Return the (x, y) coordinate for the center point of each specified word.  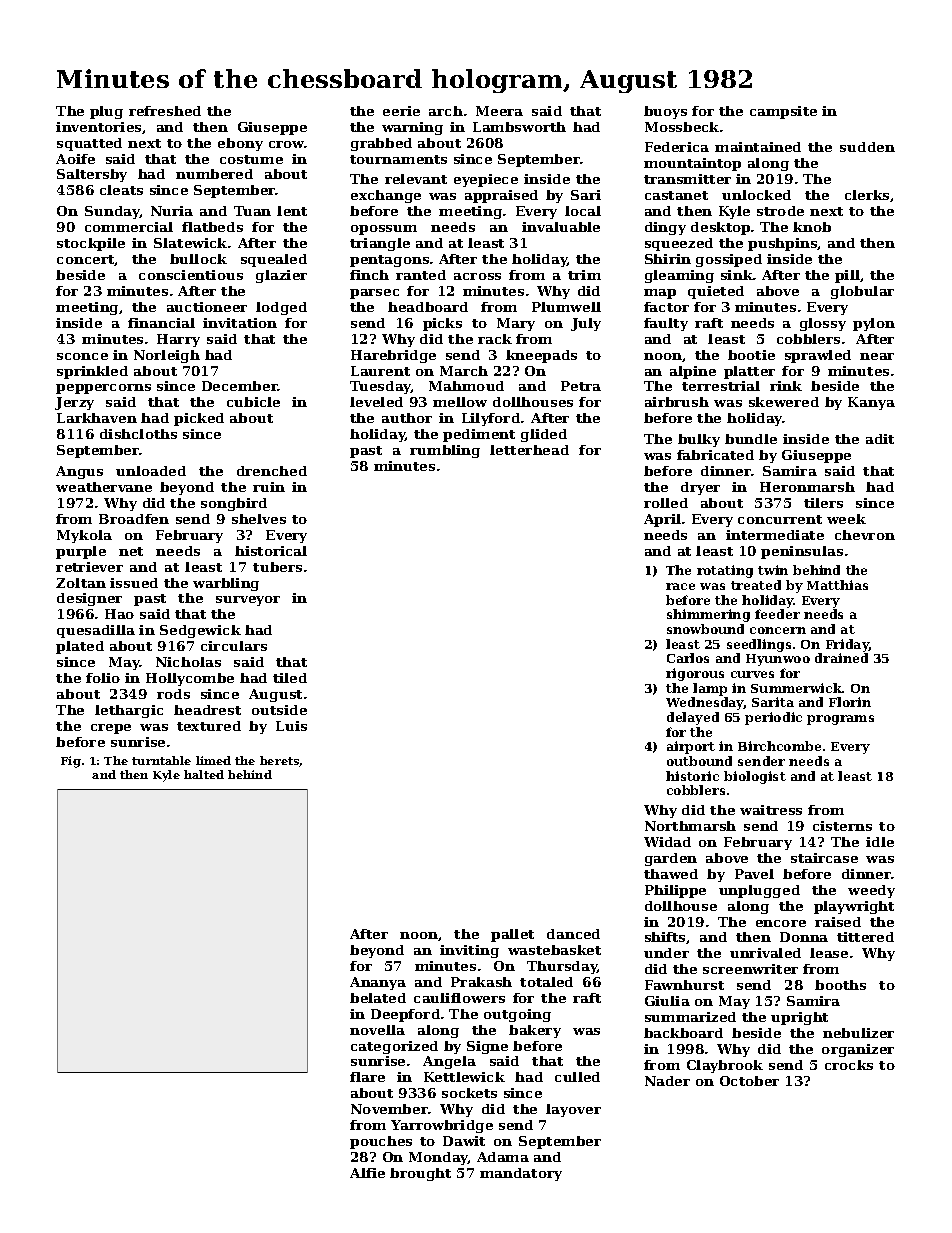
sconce (82, 356)
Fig (71, 762)
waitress (771, 810)
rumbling (445, 451)
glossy (823, 324)
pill (847, 276)
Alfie (367, 1173)
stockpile (91, 244)
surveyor (248, 601)
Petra (581, 386)
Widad (667, 842)
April (662, 520)
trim (584, 275)
